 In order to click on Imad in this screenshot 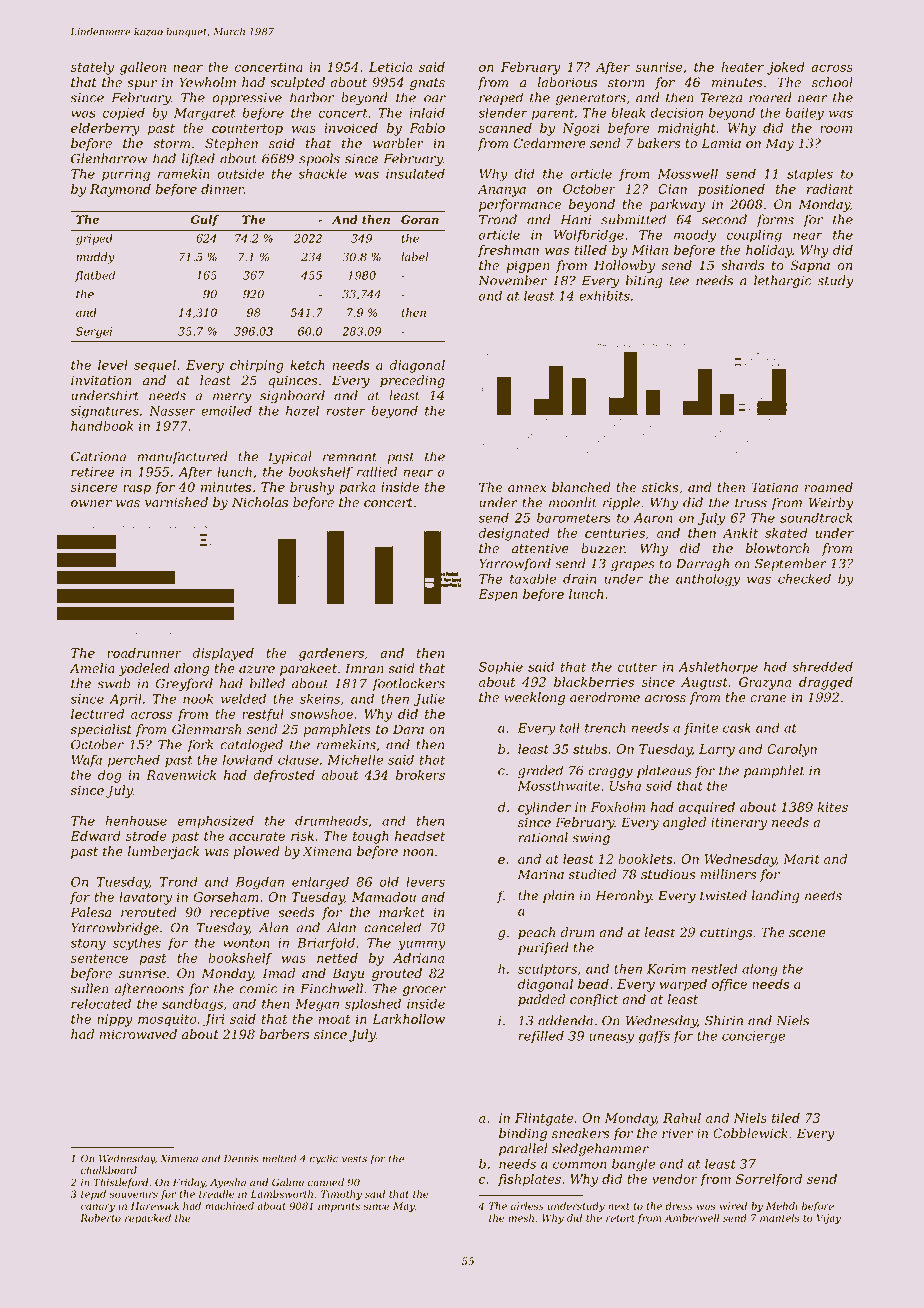, I will do `click(279, 973)`.
